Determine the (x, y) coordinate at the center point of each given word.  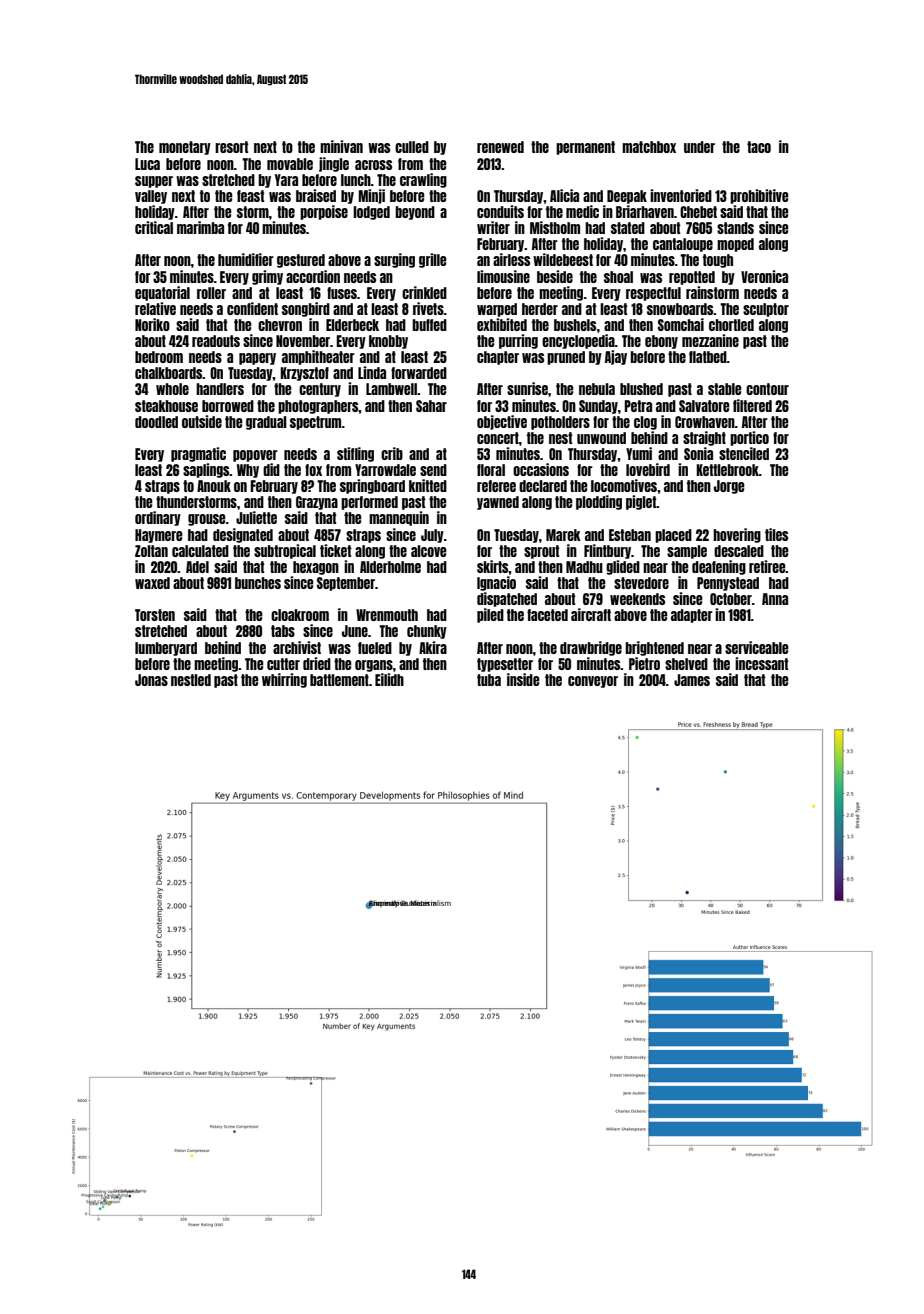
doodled (156, 422)
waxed (152, 583)
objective (502, 422)
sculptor (766, 310)
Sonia (698, 453)
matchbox (649, 147)
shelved (686, 664)
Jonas (151, 680)
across (373, 165)
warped (497, 310)
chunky (427, 632)
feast (251, 196)
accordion (313, 276)
